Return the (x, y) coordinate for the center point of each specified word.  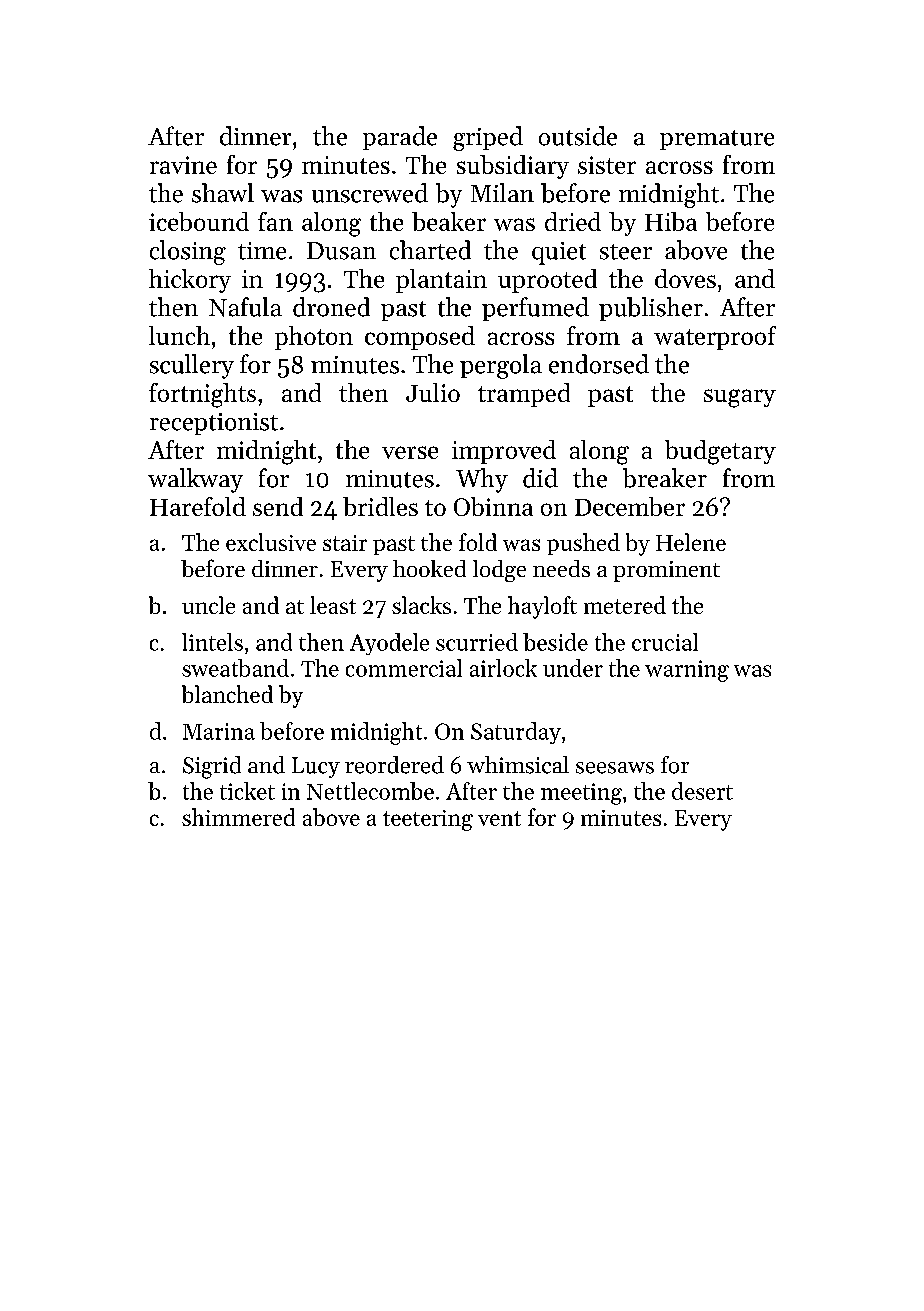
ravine (183, 165)
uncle (208, 605)
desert (702, 791)
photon (314, 338)
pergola (501, 366)
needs (561, 568)
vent (499, 818)
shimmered (238, 817)
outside (578, 136)
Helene (691, 542)
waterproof (715, 338)
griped (488, 138)
